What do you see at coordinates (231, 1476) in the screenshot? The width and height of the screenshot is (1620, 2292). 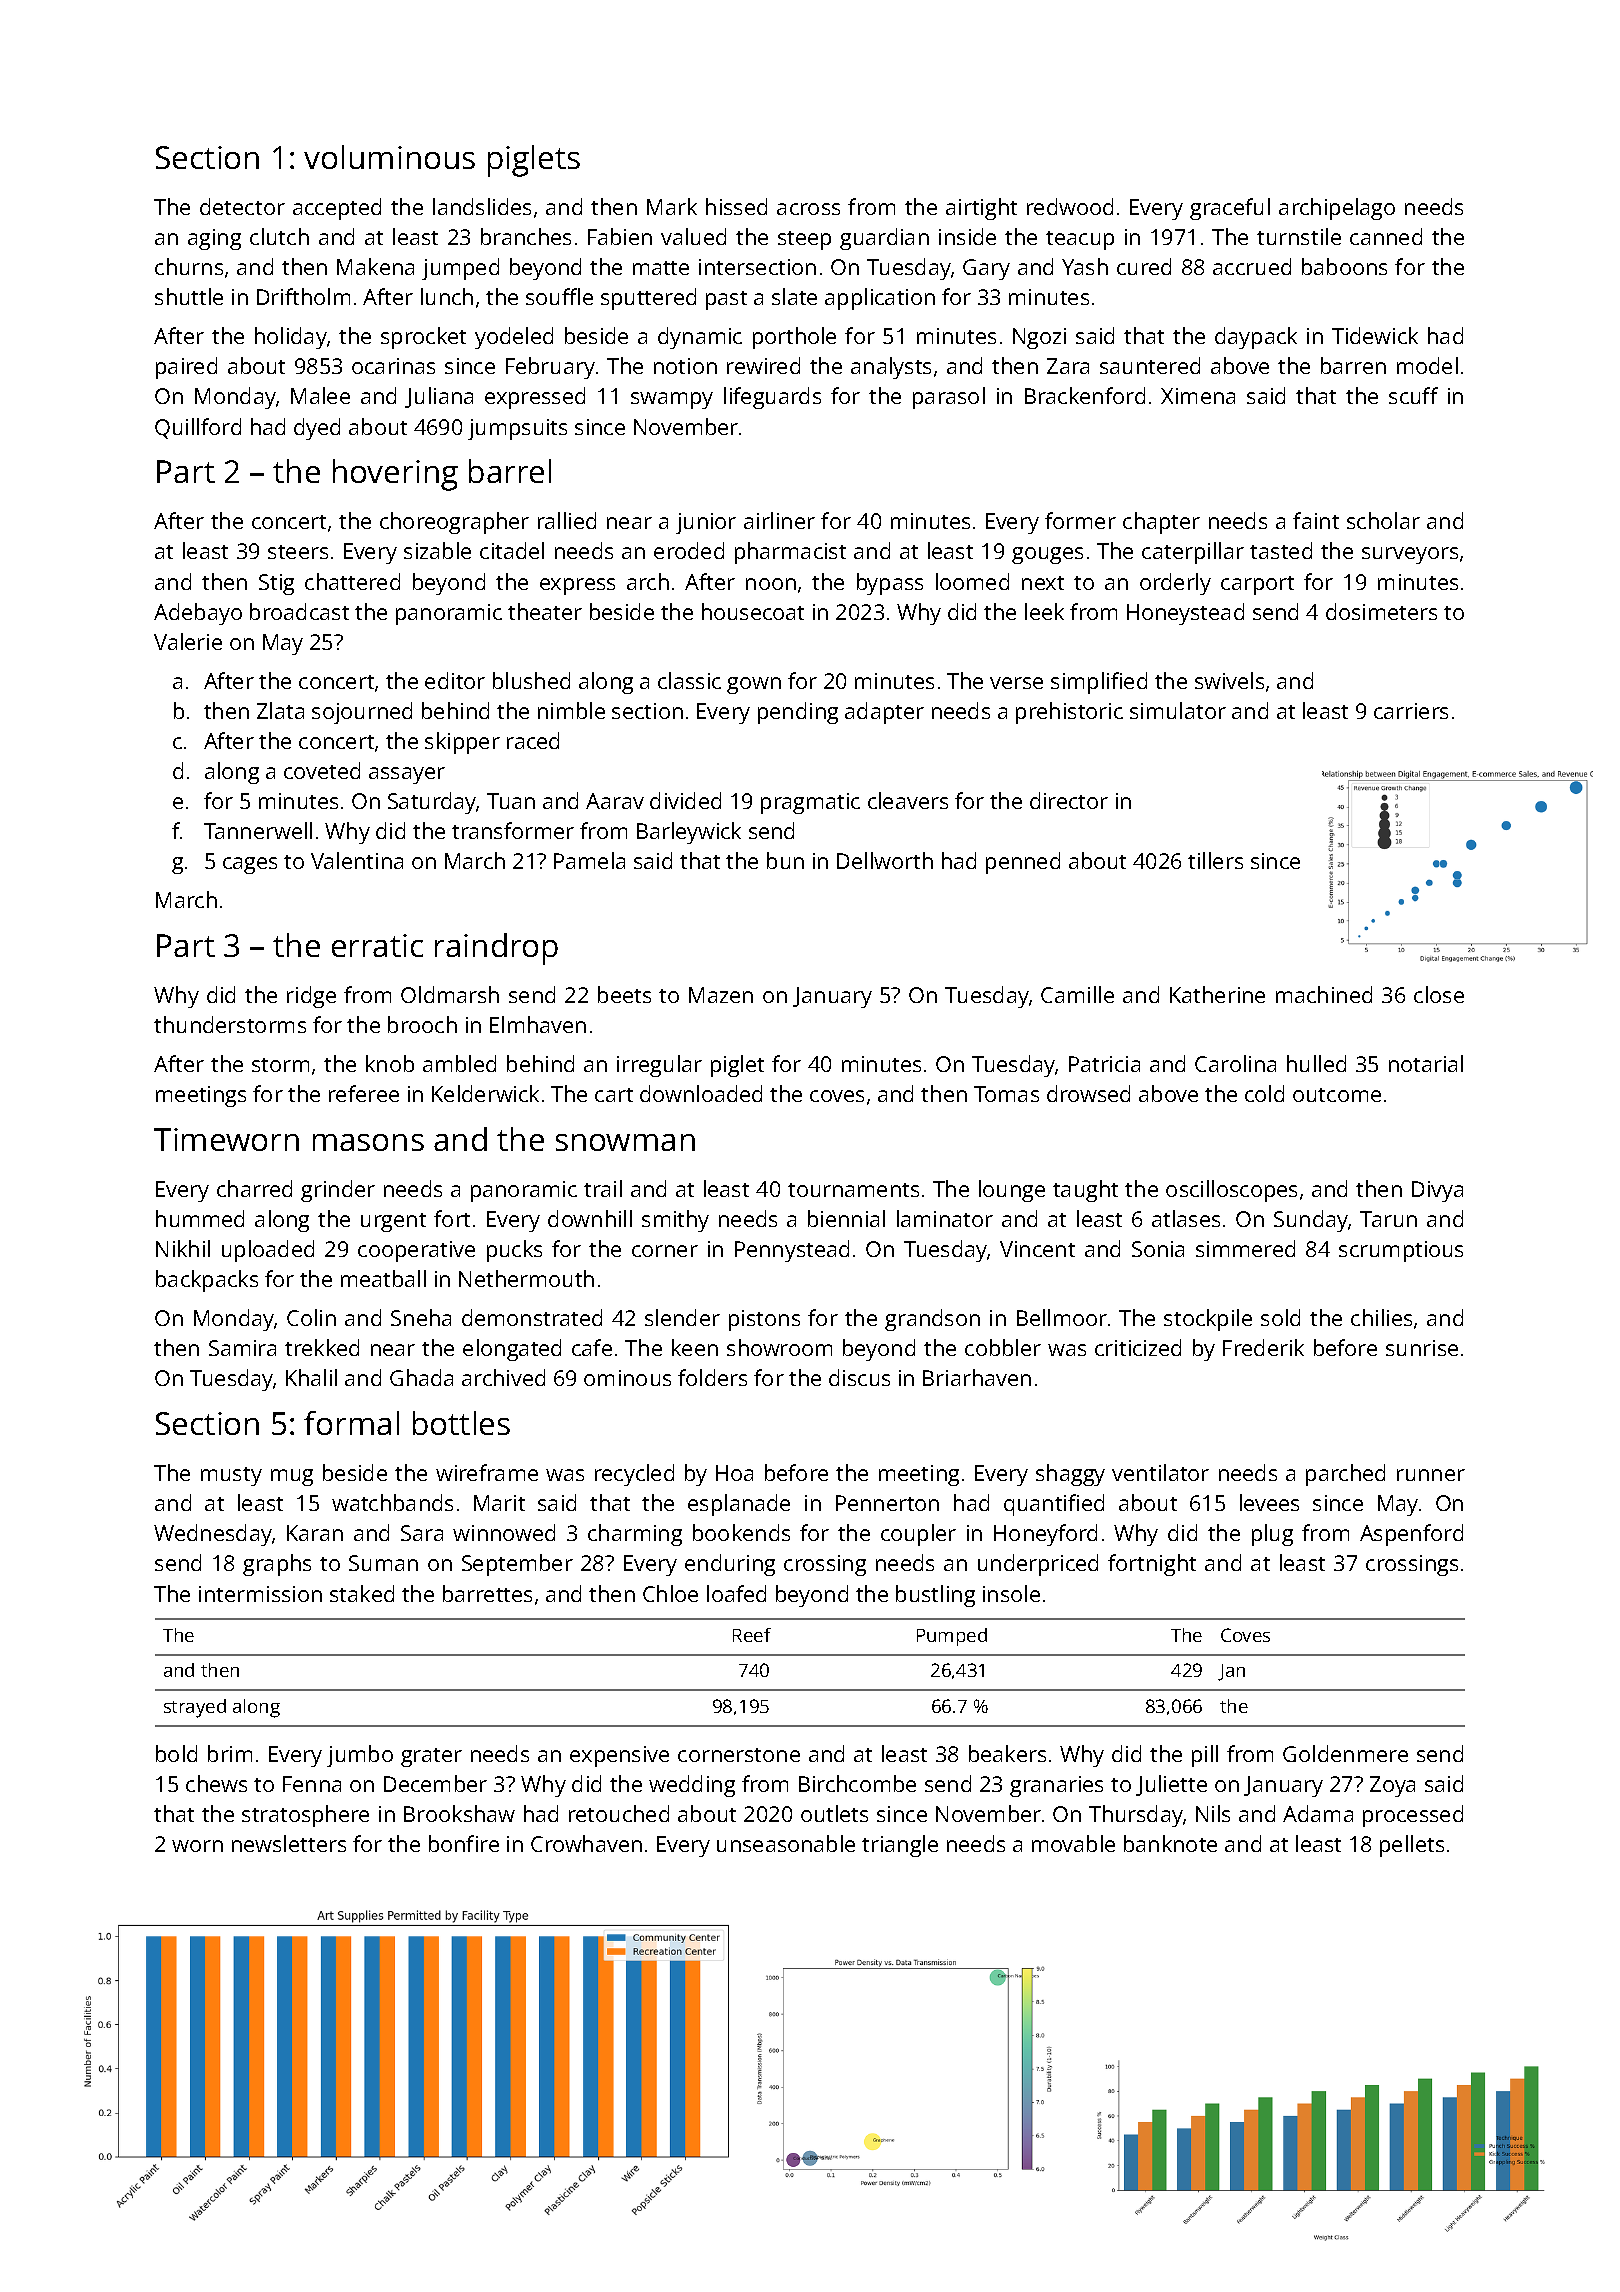 I see `musty` at bounding box center [231, 1476].
